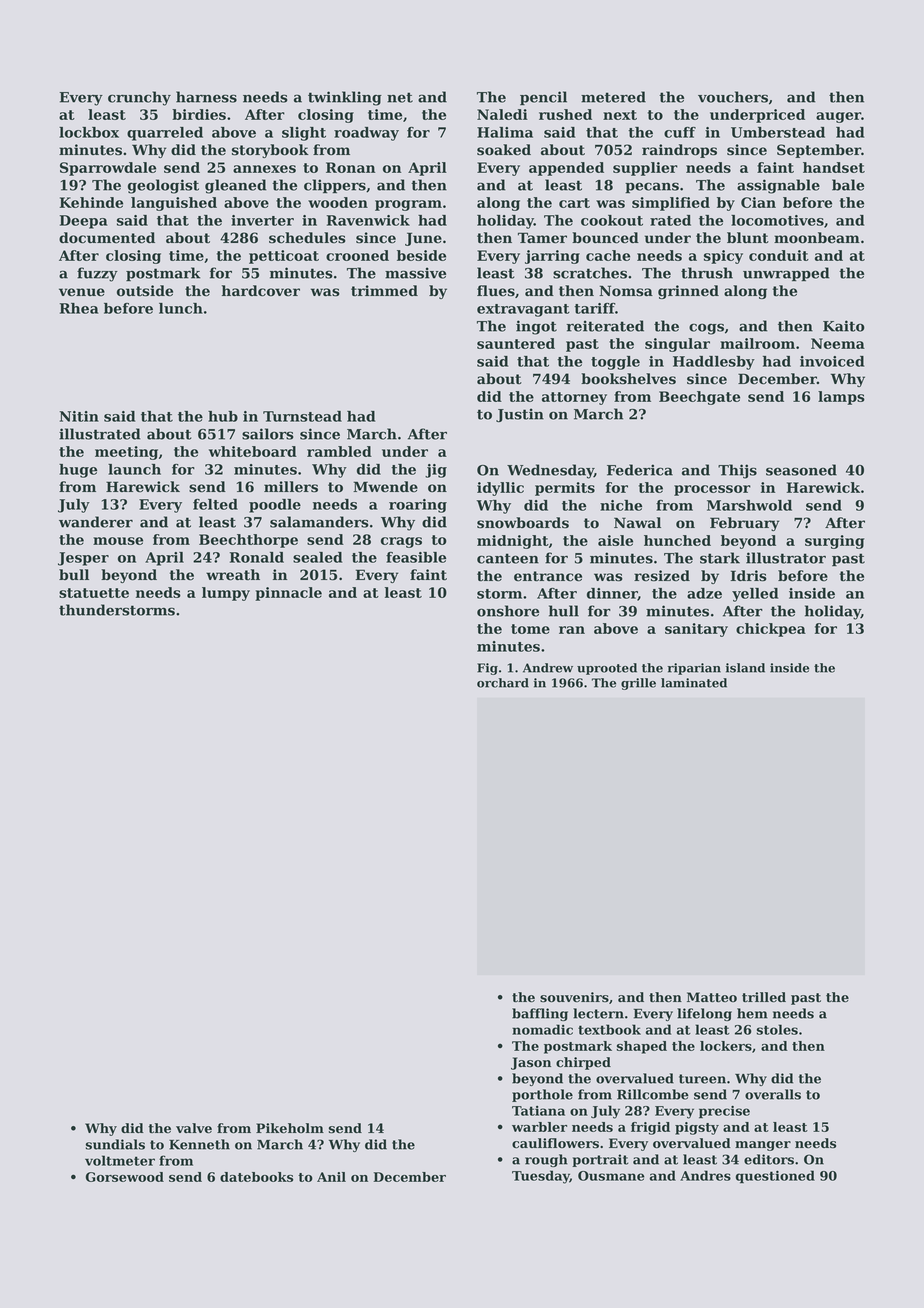 The image size is (924, 1308). What do you see at coordinates (502, 114) in the screenshot?
I see `Naledi` at bounding box center [502, 114].
